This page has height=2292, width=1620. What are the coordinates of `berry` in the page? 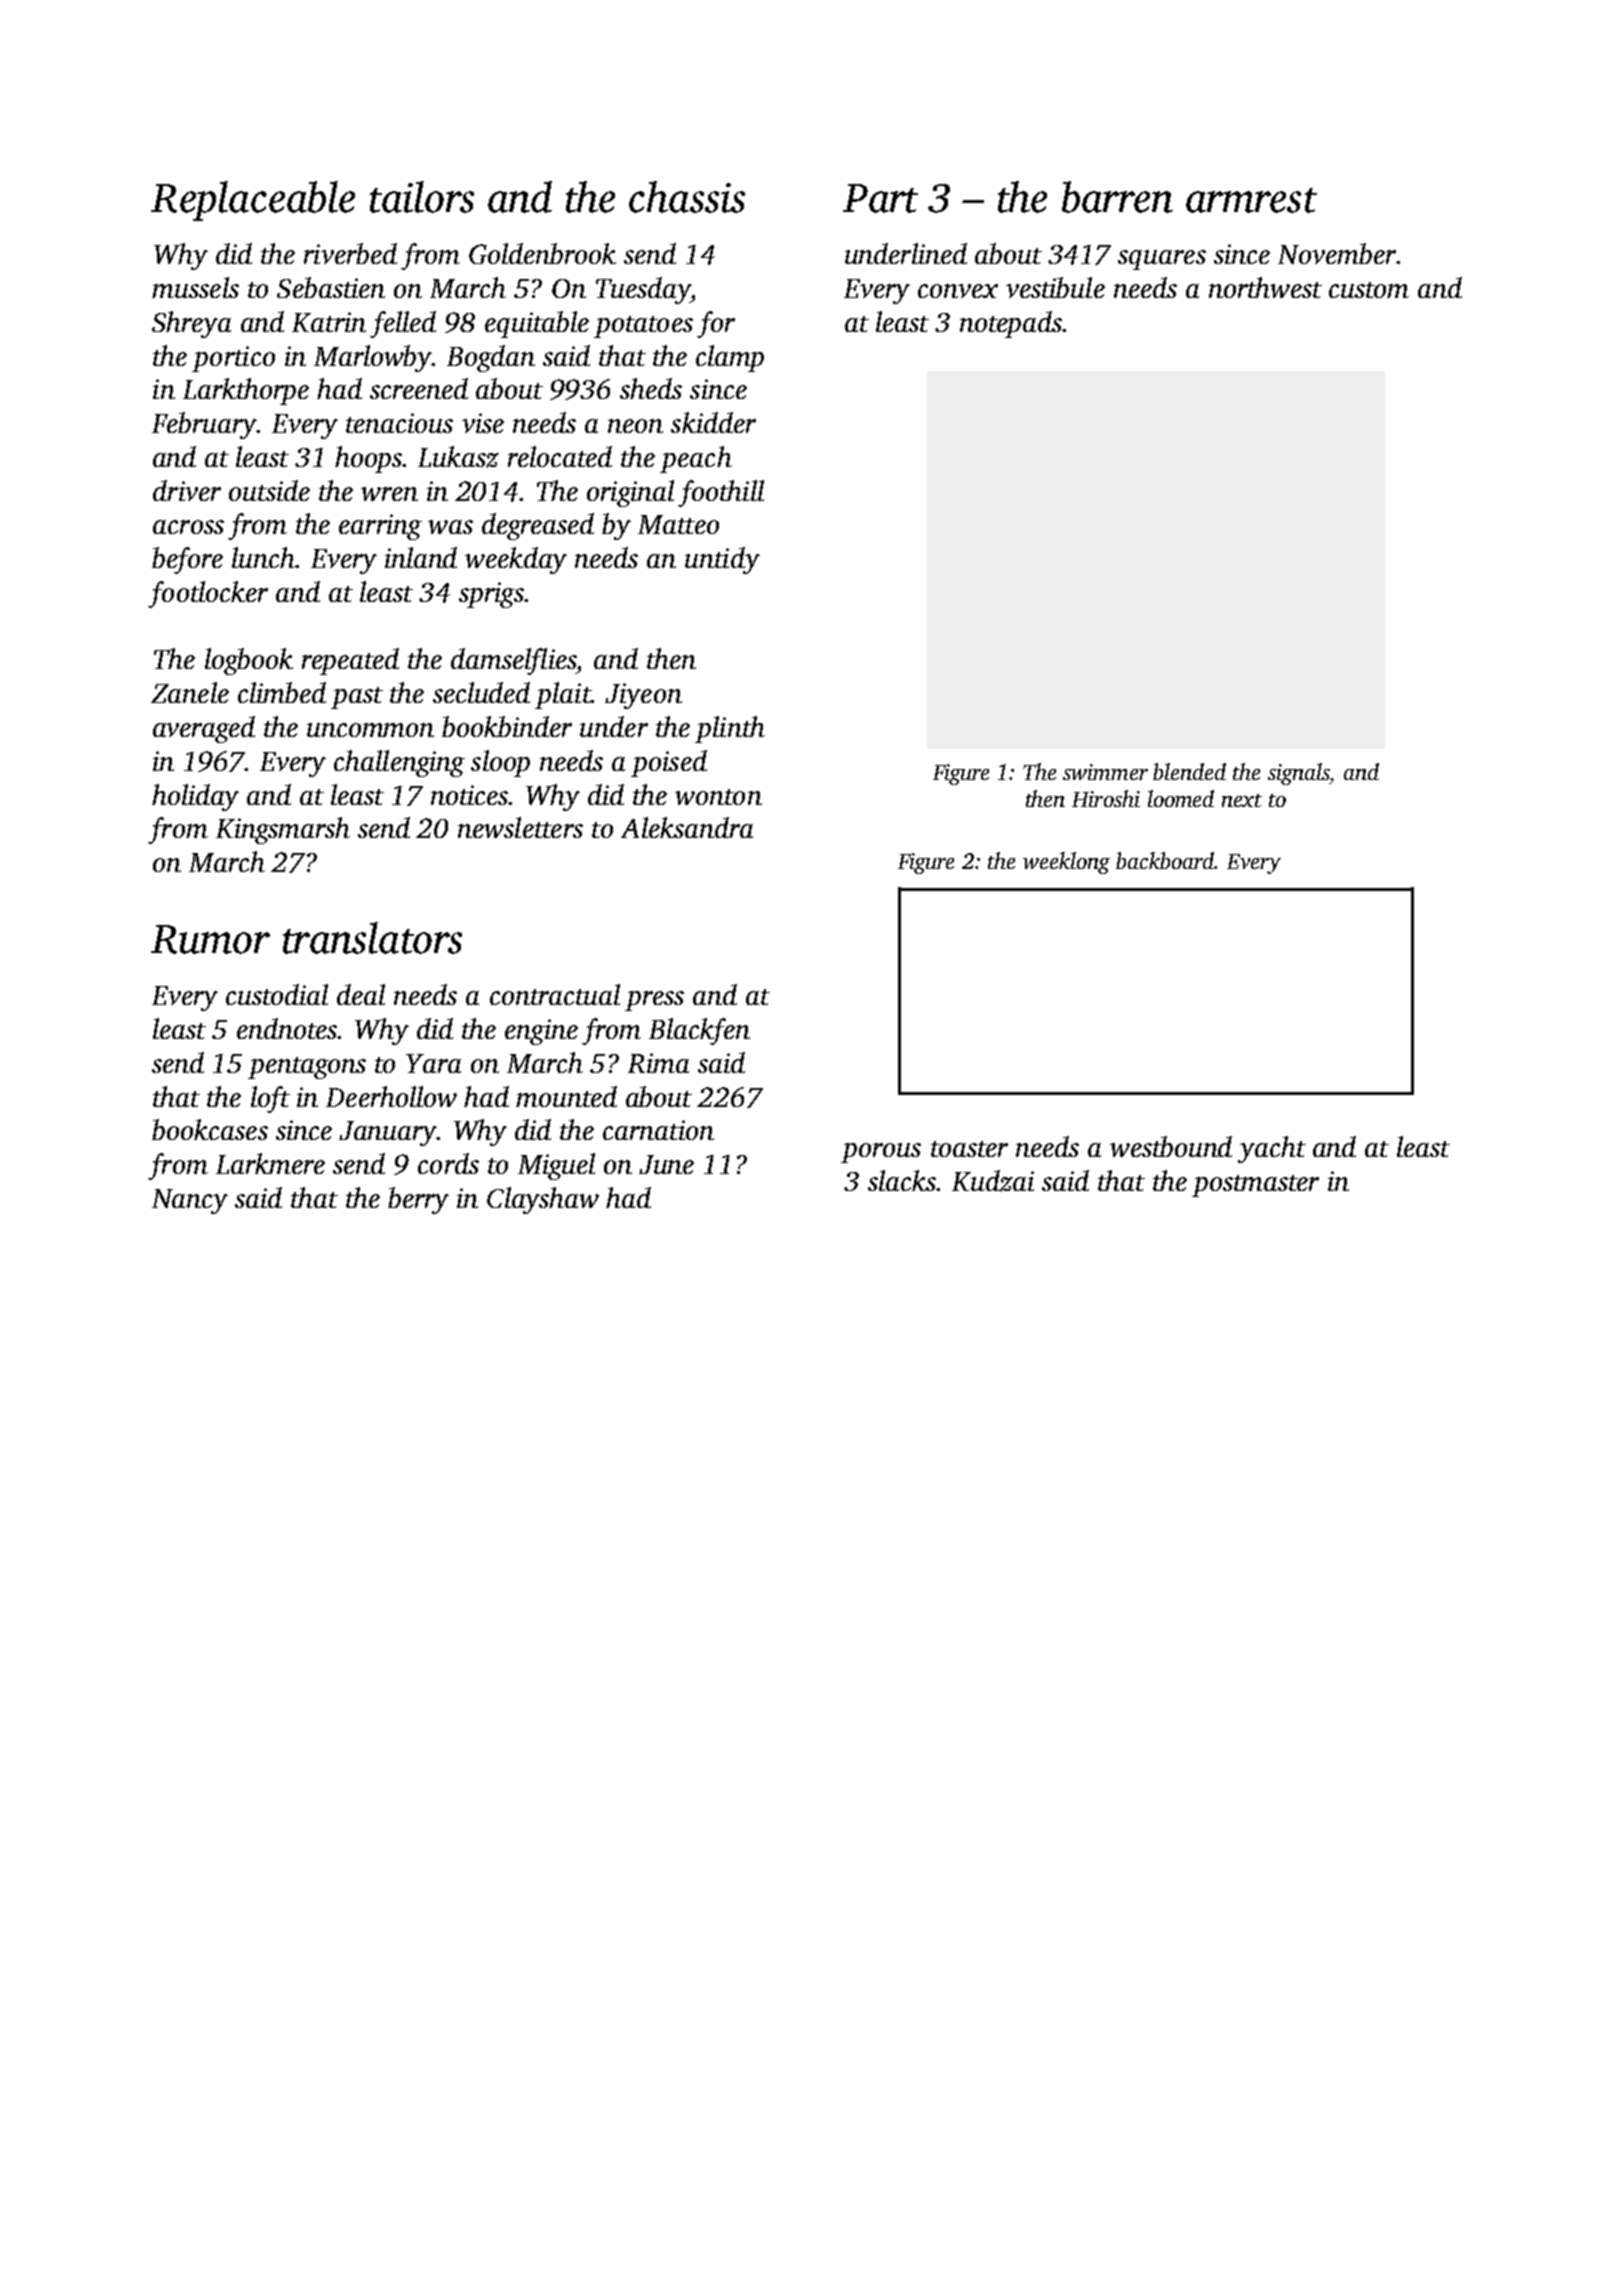 It's located at (418, 1200).
